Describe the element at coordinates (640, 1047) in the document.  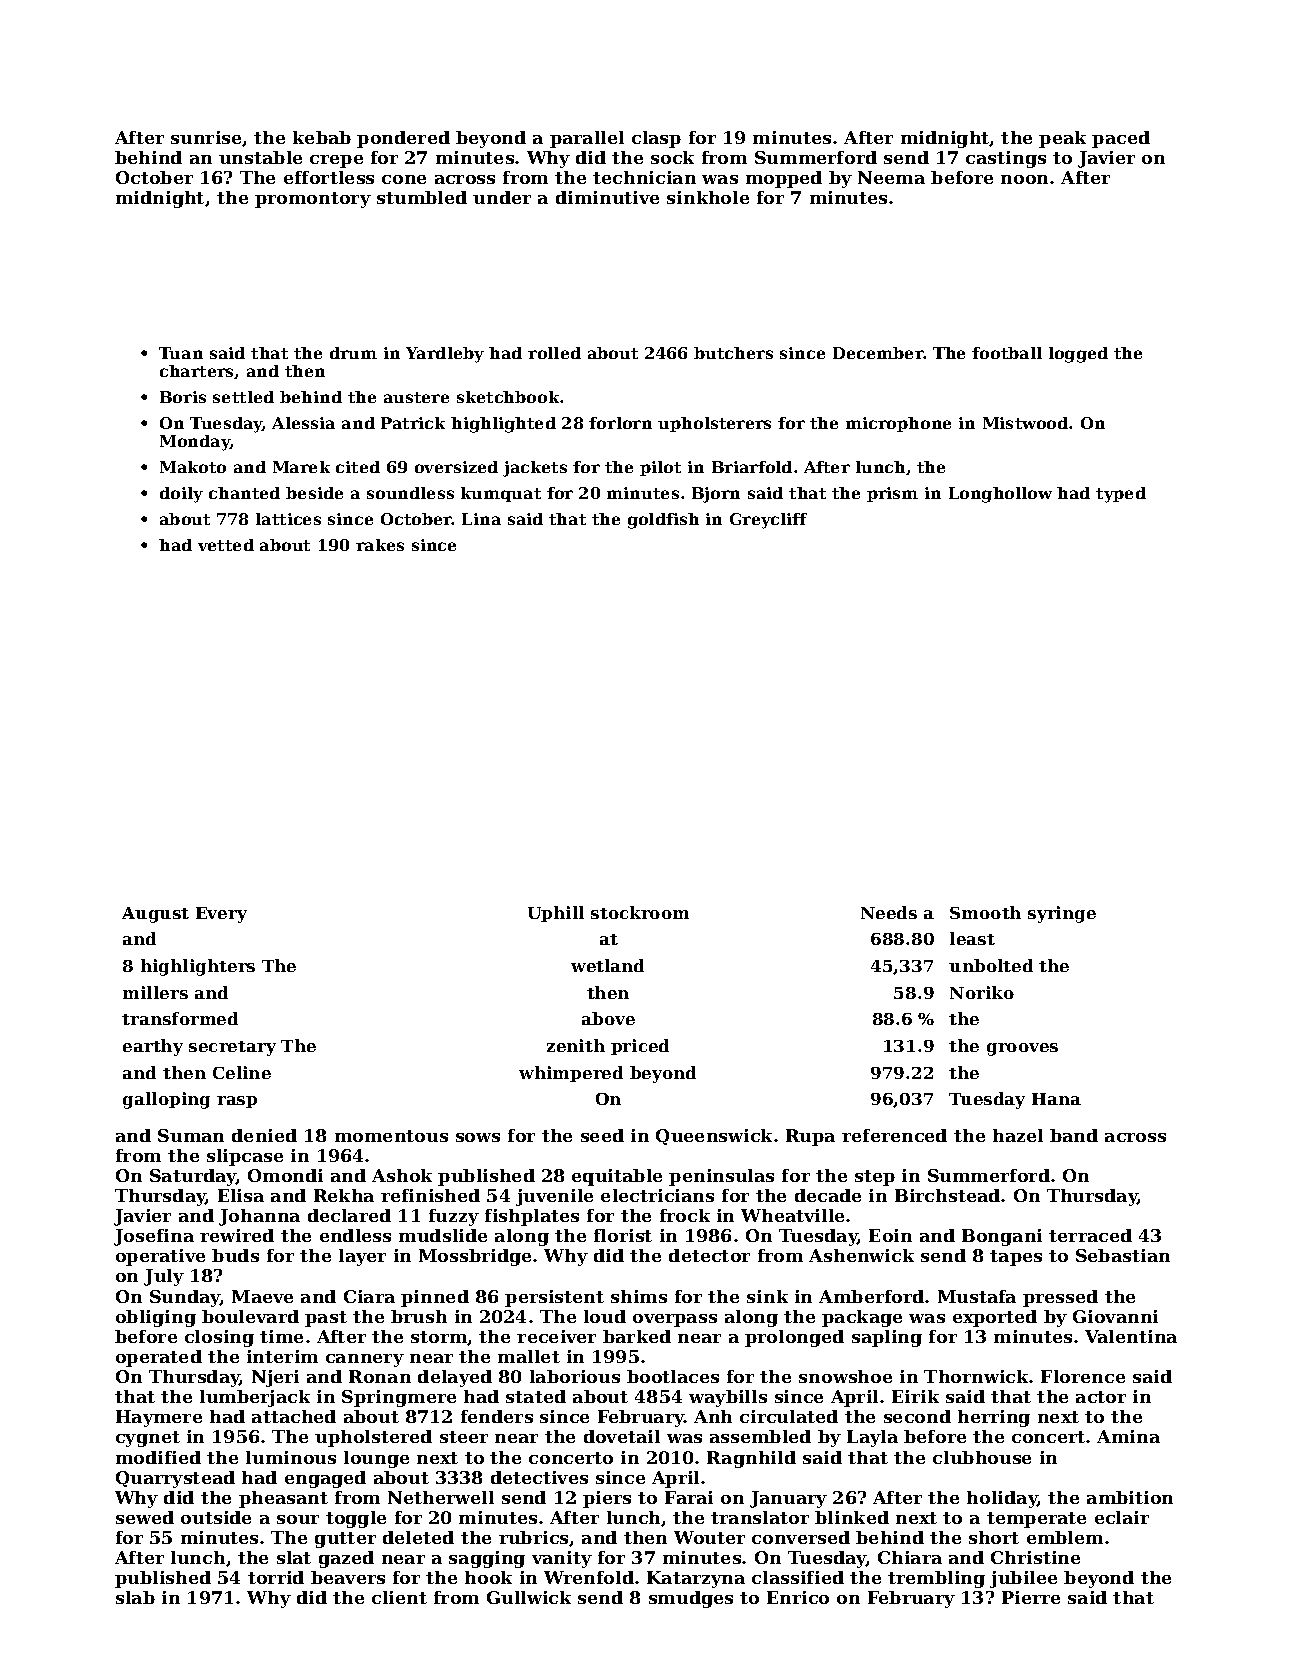
I see `priced` at that location.
